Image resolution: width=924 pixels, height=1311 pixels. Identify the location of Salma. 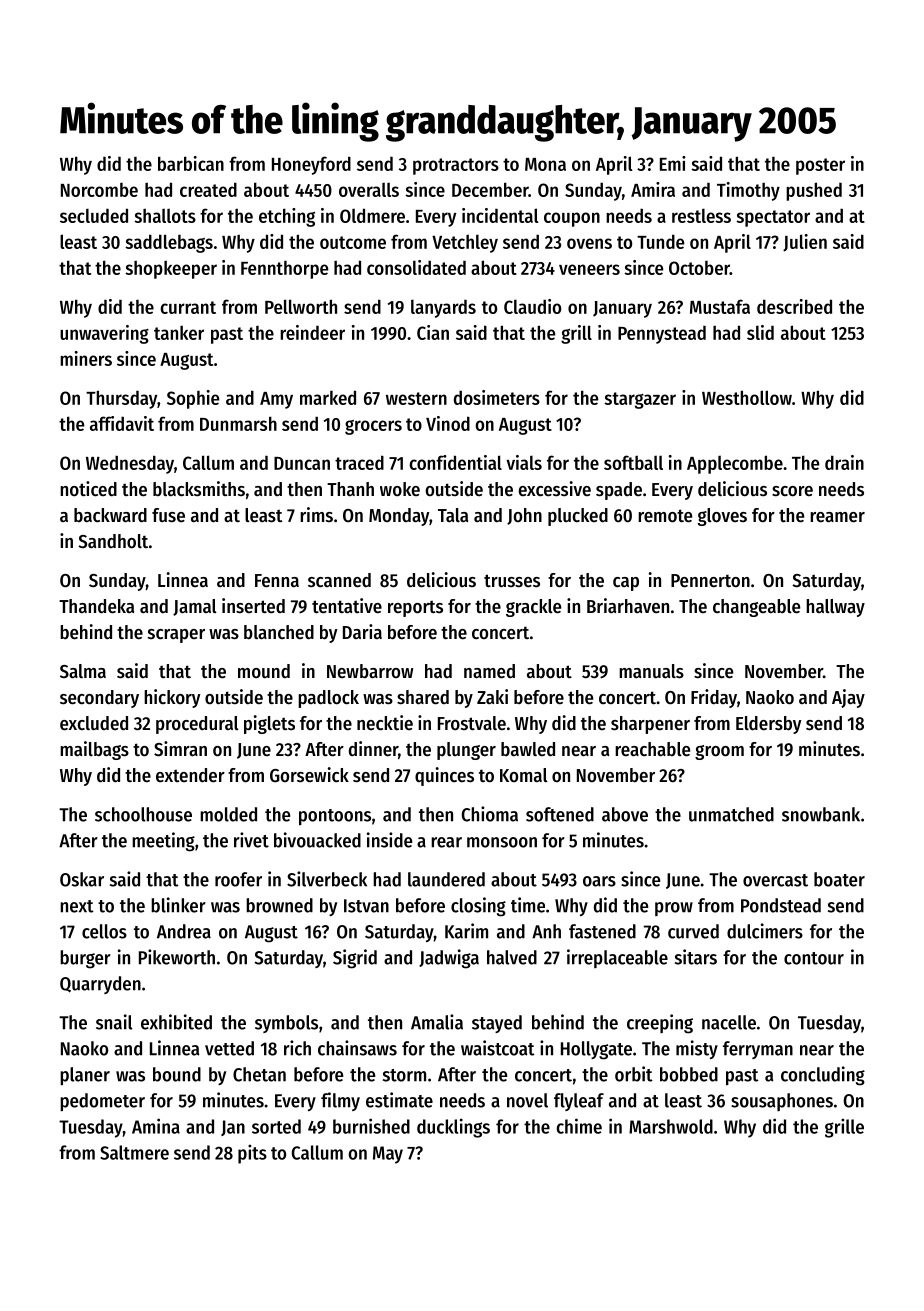
(83, 671).
